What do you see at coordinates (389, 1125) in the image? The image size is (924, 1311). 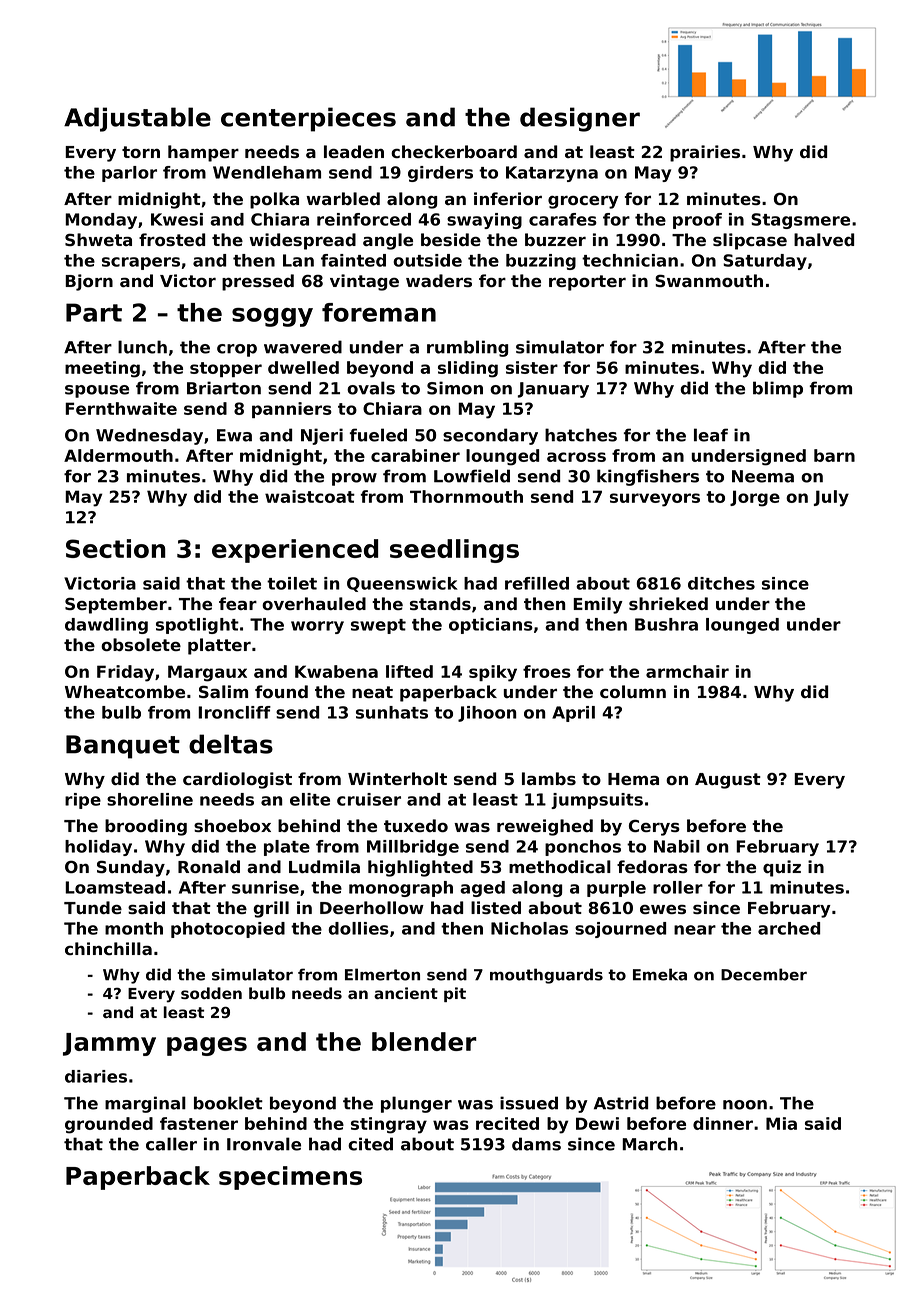 I see `stingray` at bounding box center [389, 1125].
